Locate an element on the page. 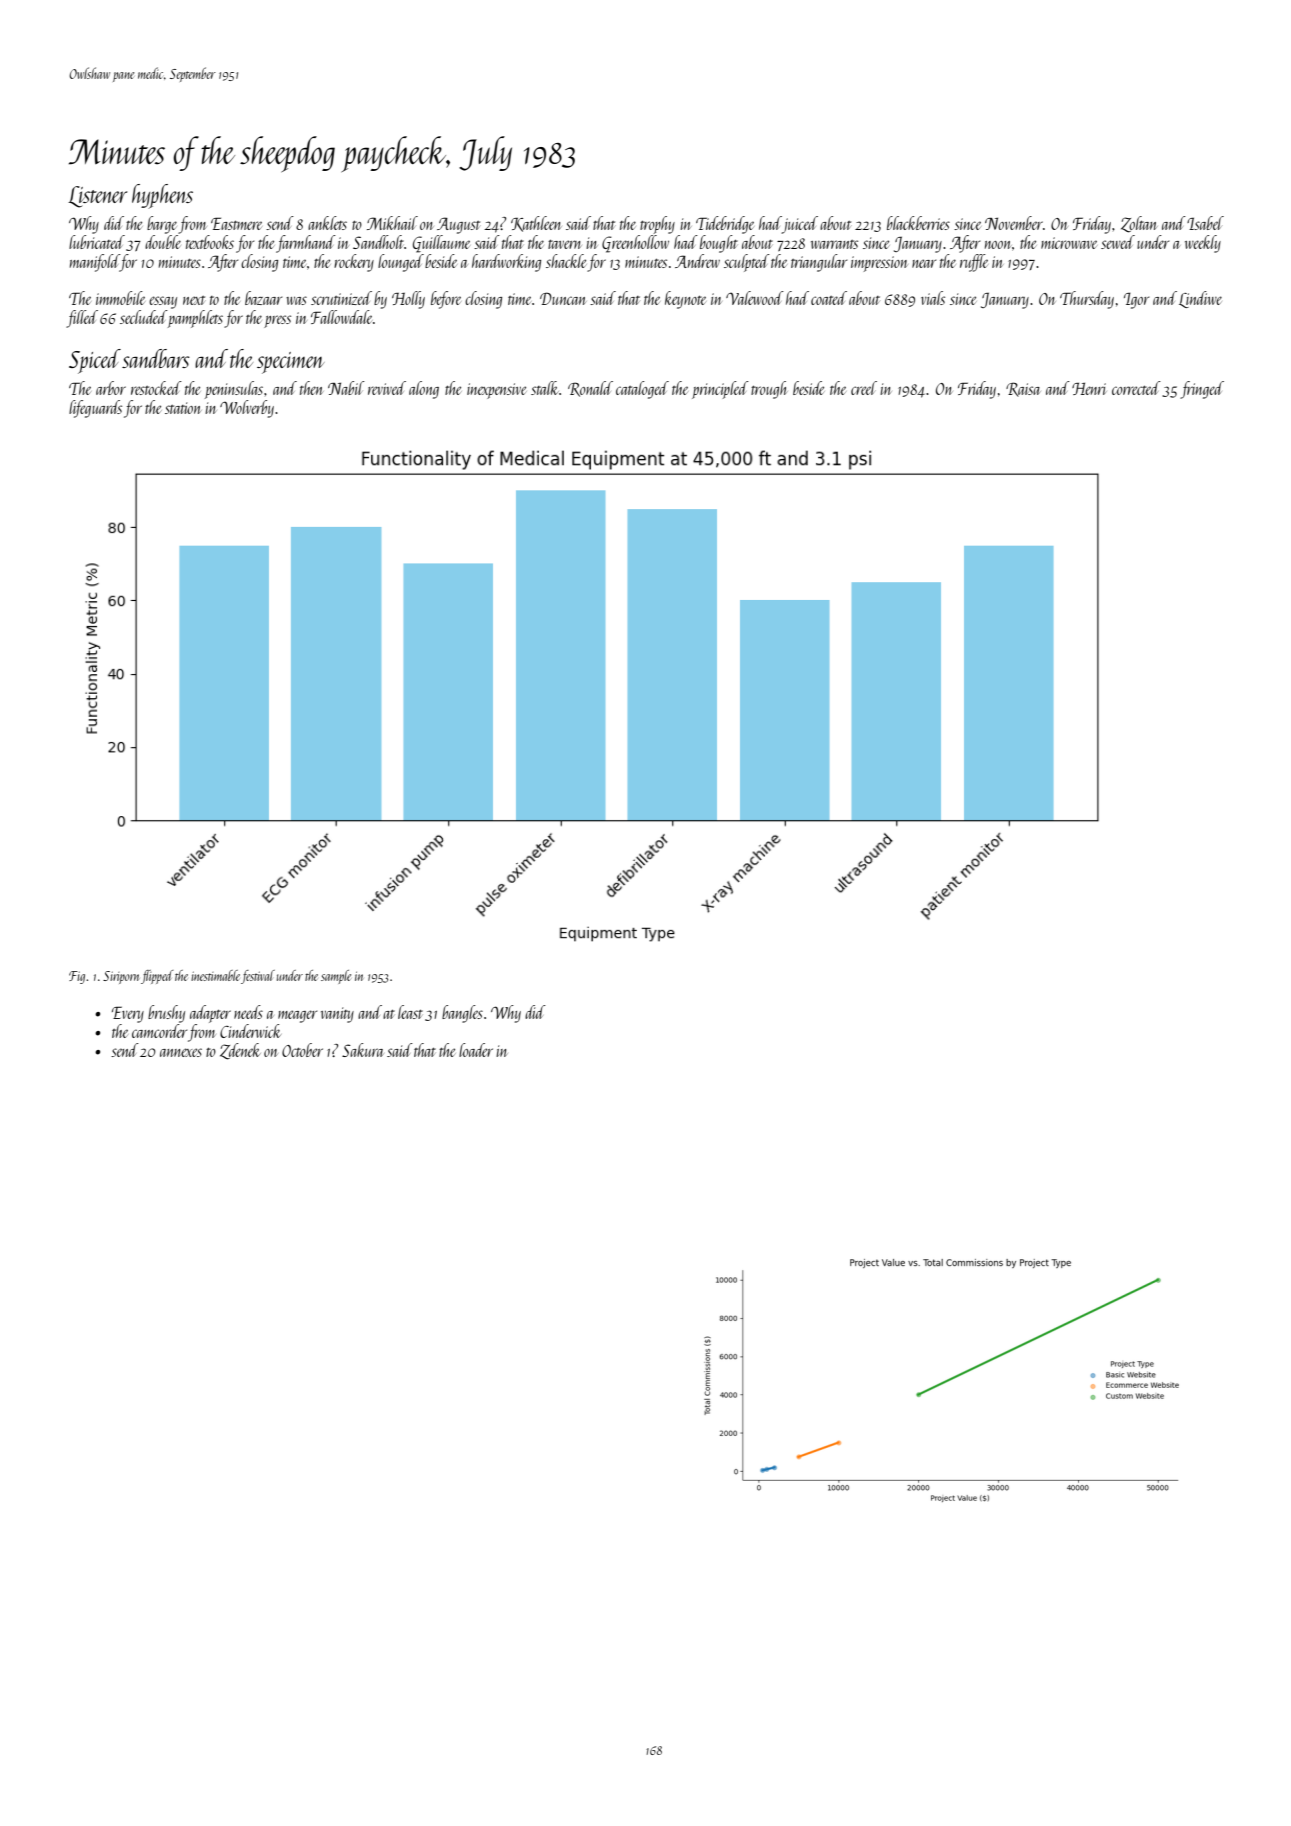 The width and height of the document is (1291, 1826). bangles is located at coordinates (462, 1014).
